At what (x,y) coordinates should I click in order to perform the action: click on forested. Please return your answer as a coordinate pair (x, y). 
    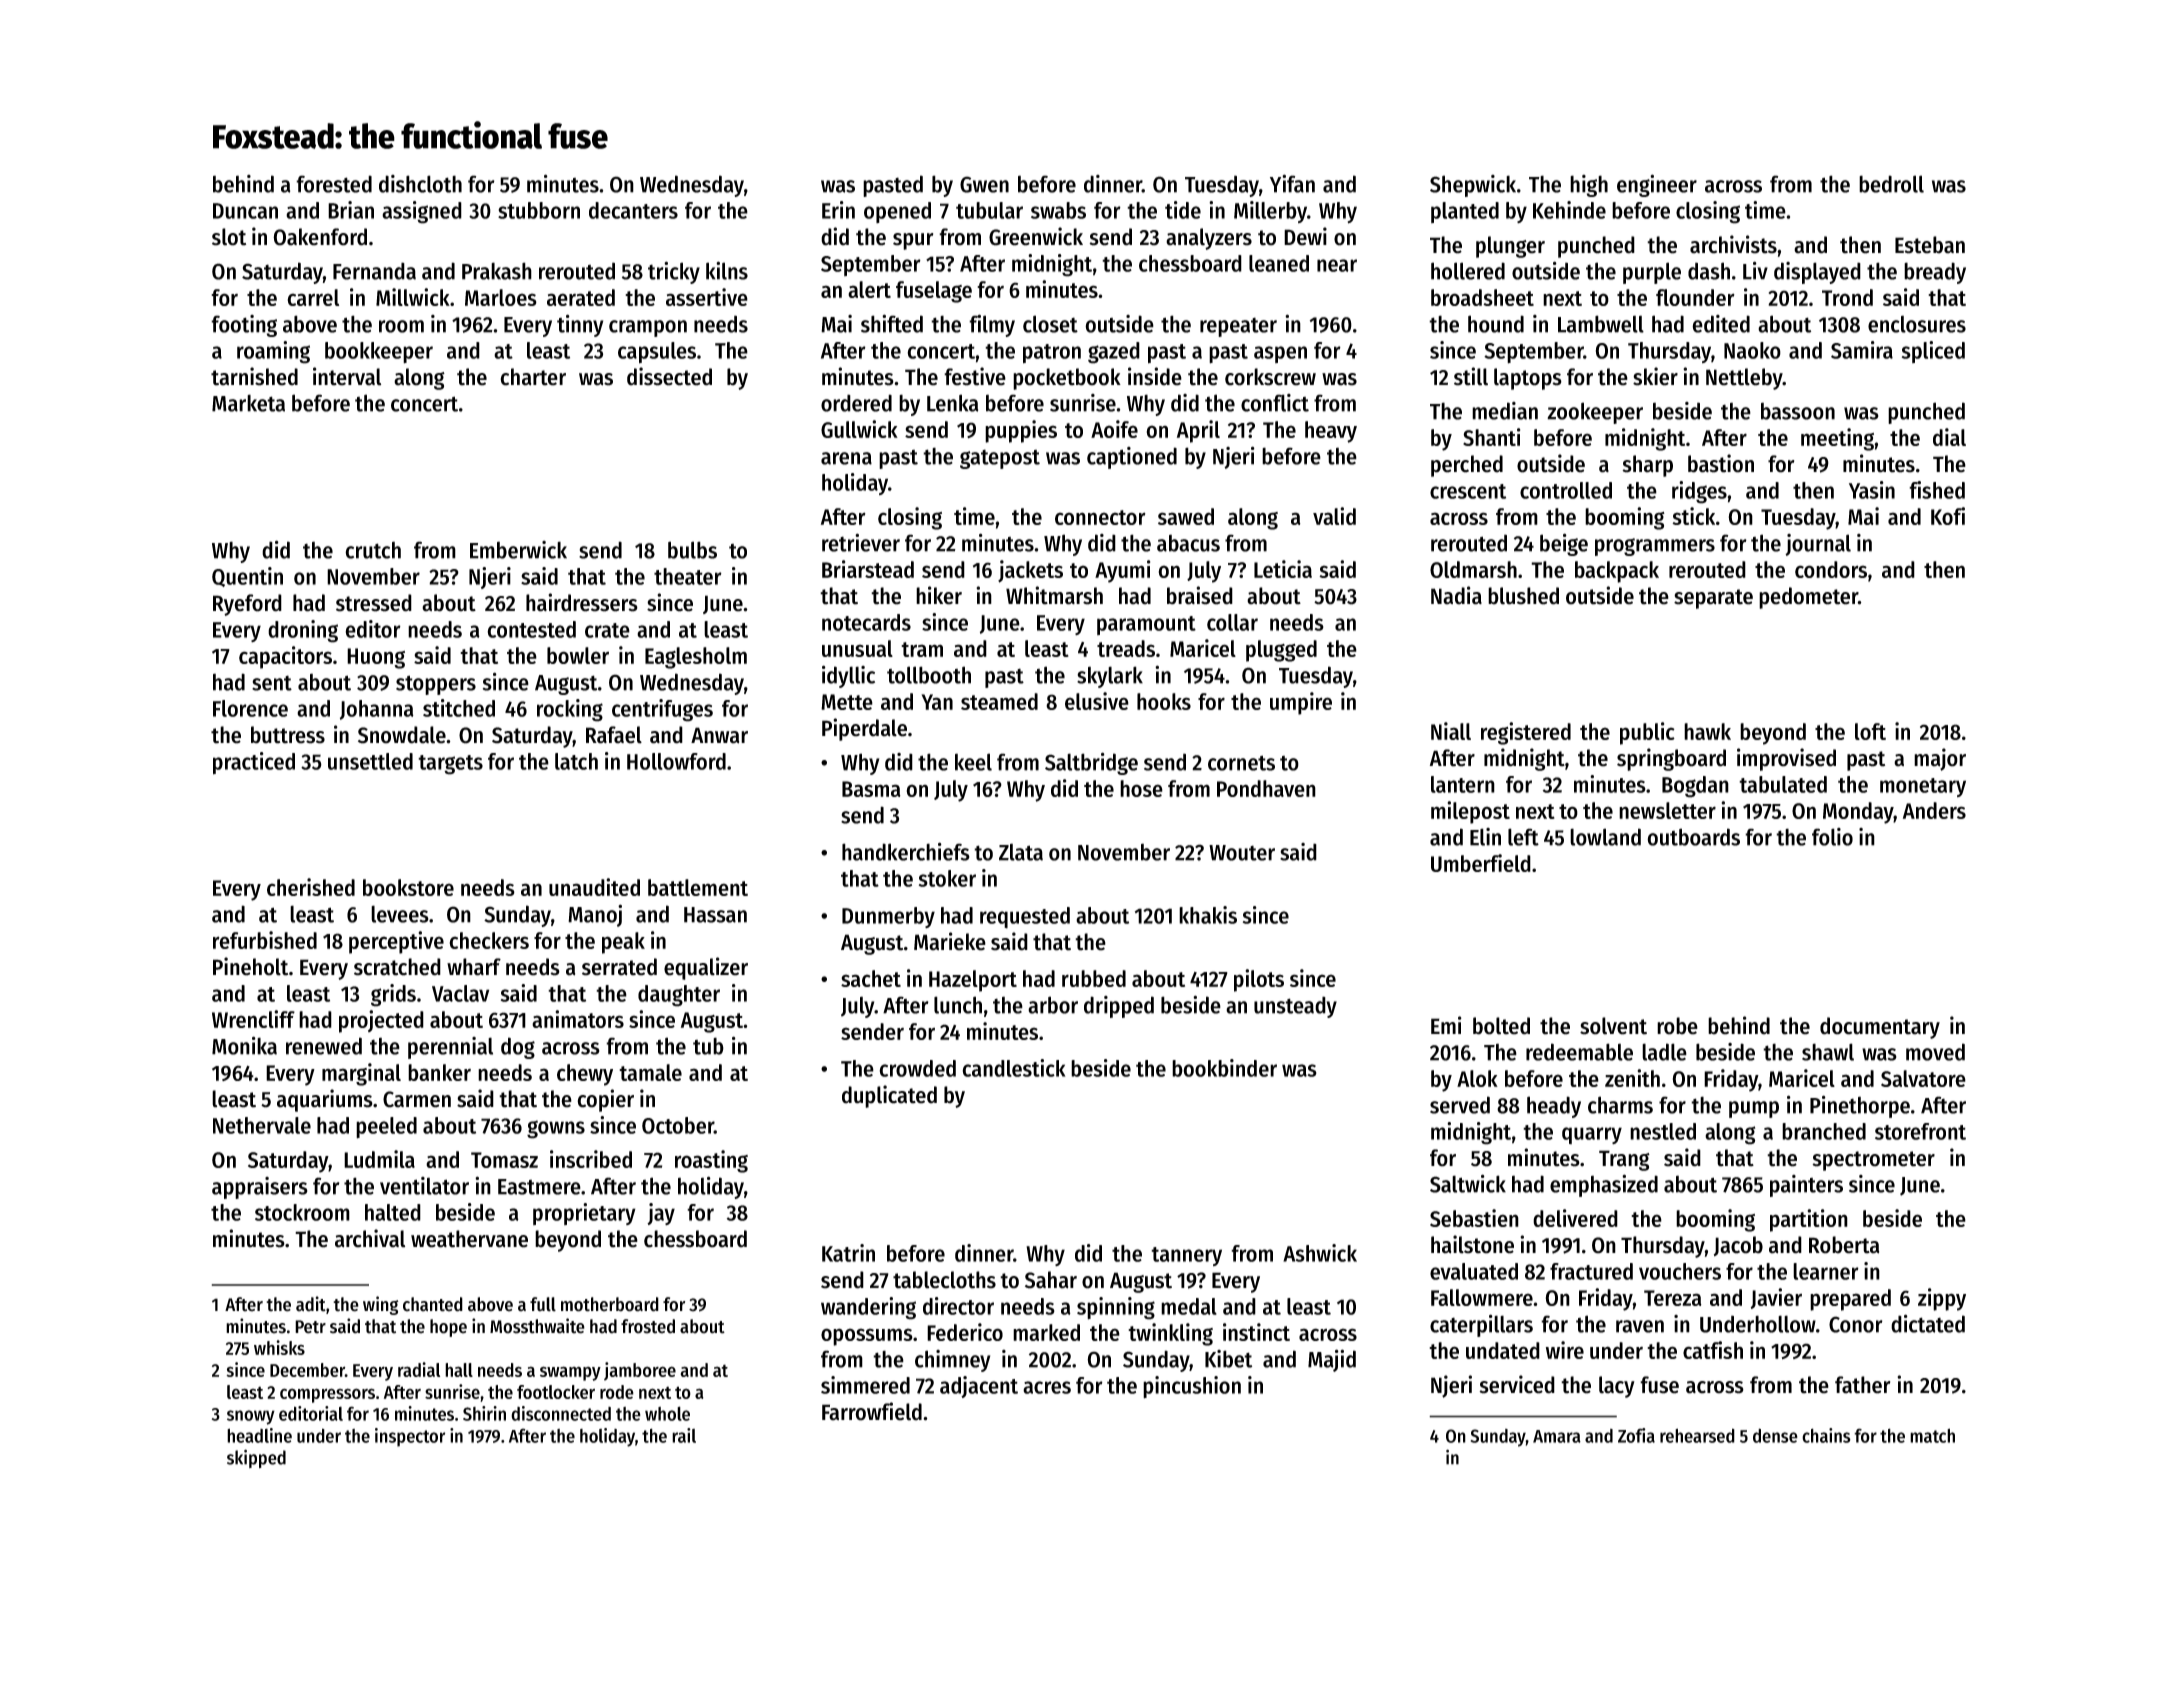
    Looking at the image, I should click on (334, 184).
